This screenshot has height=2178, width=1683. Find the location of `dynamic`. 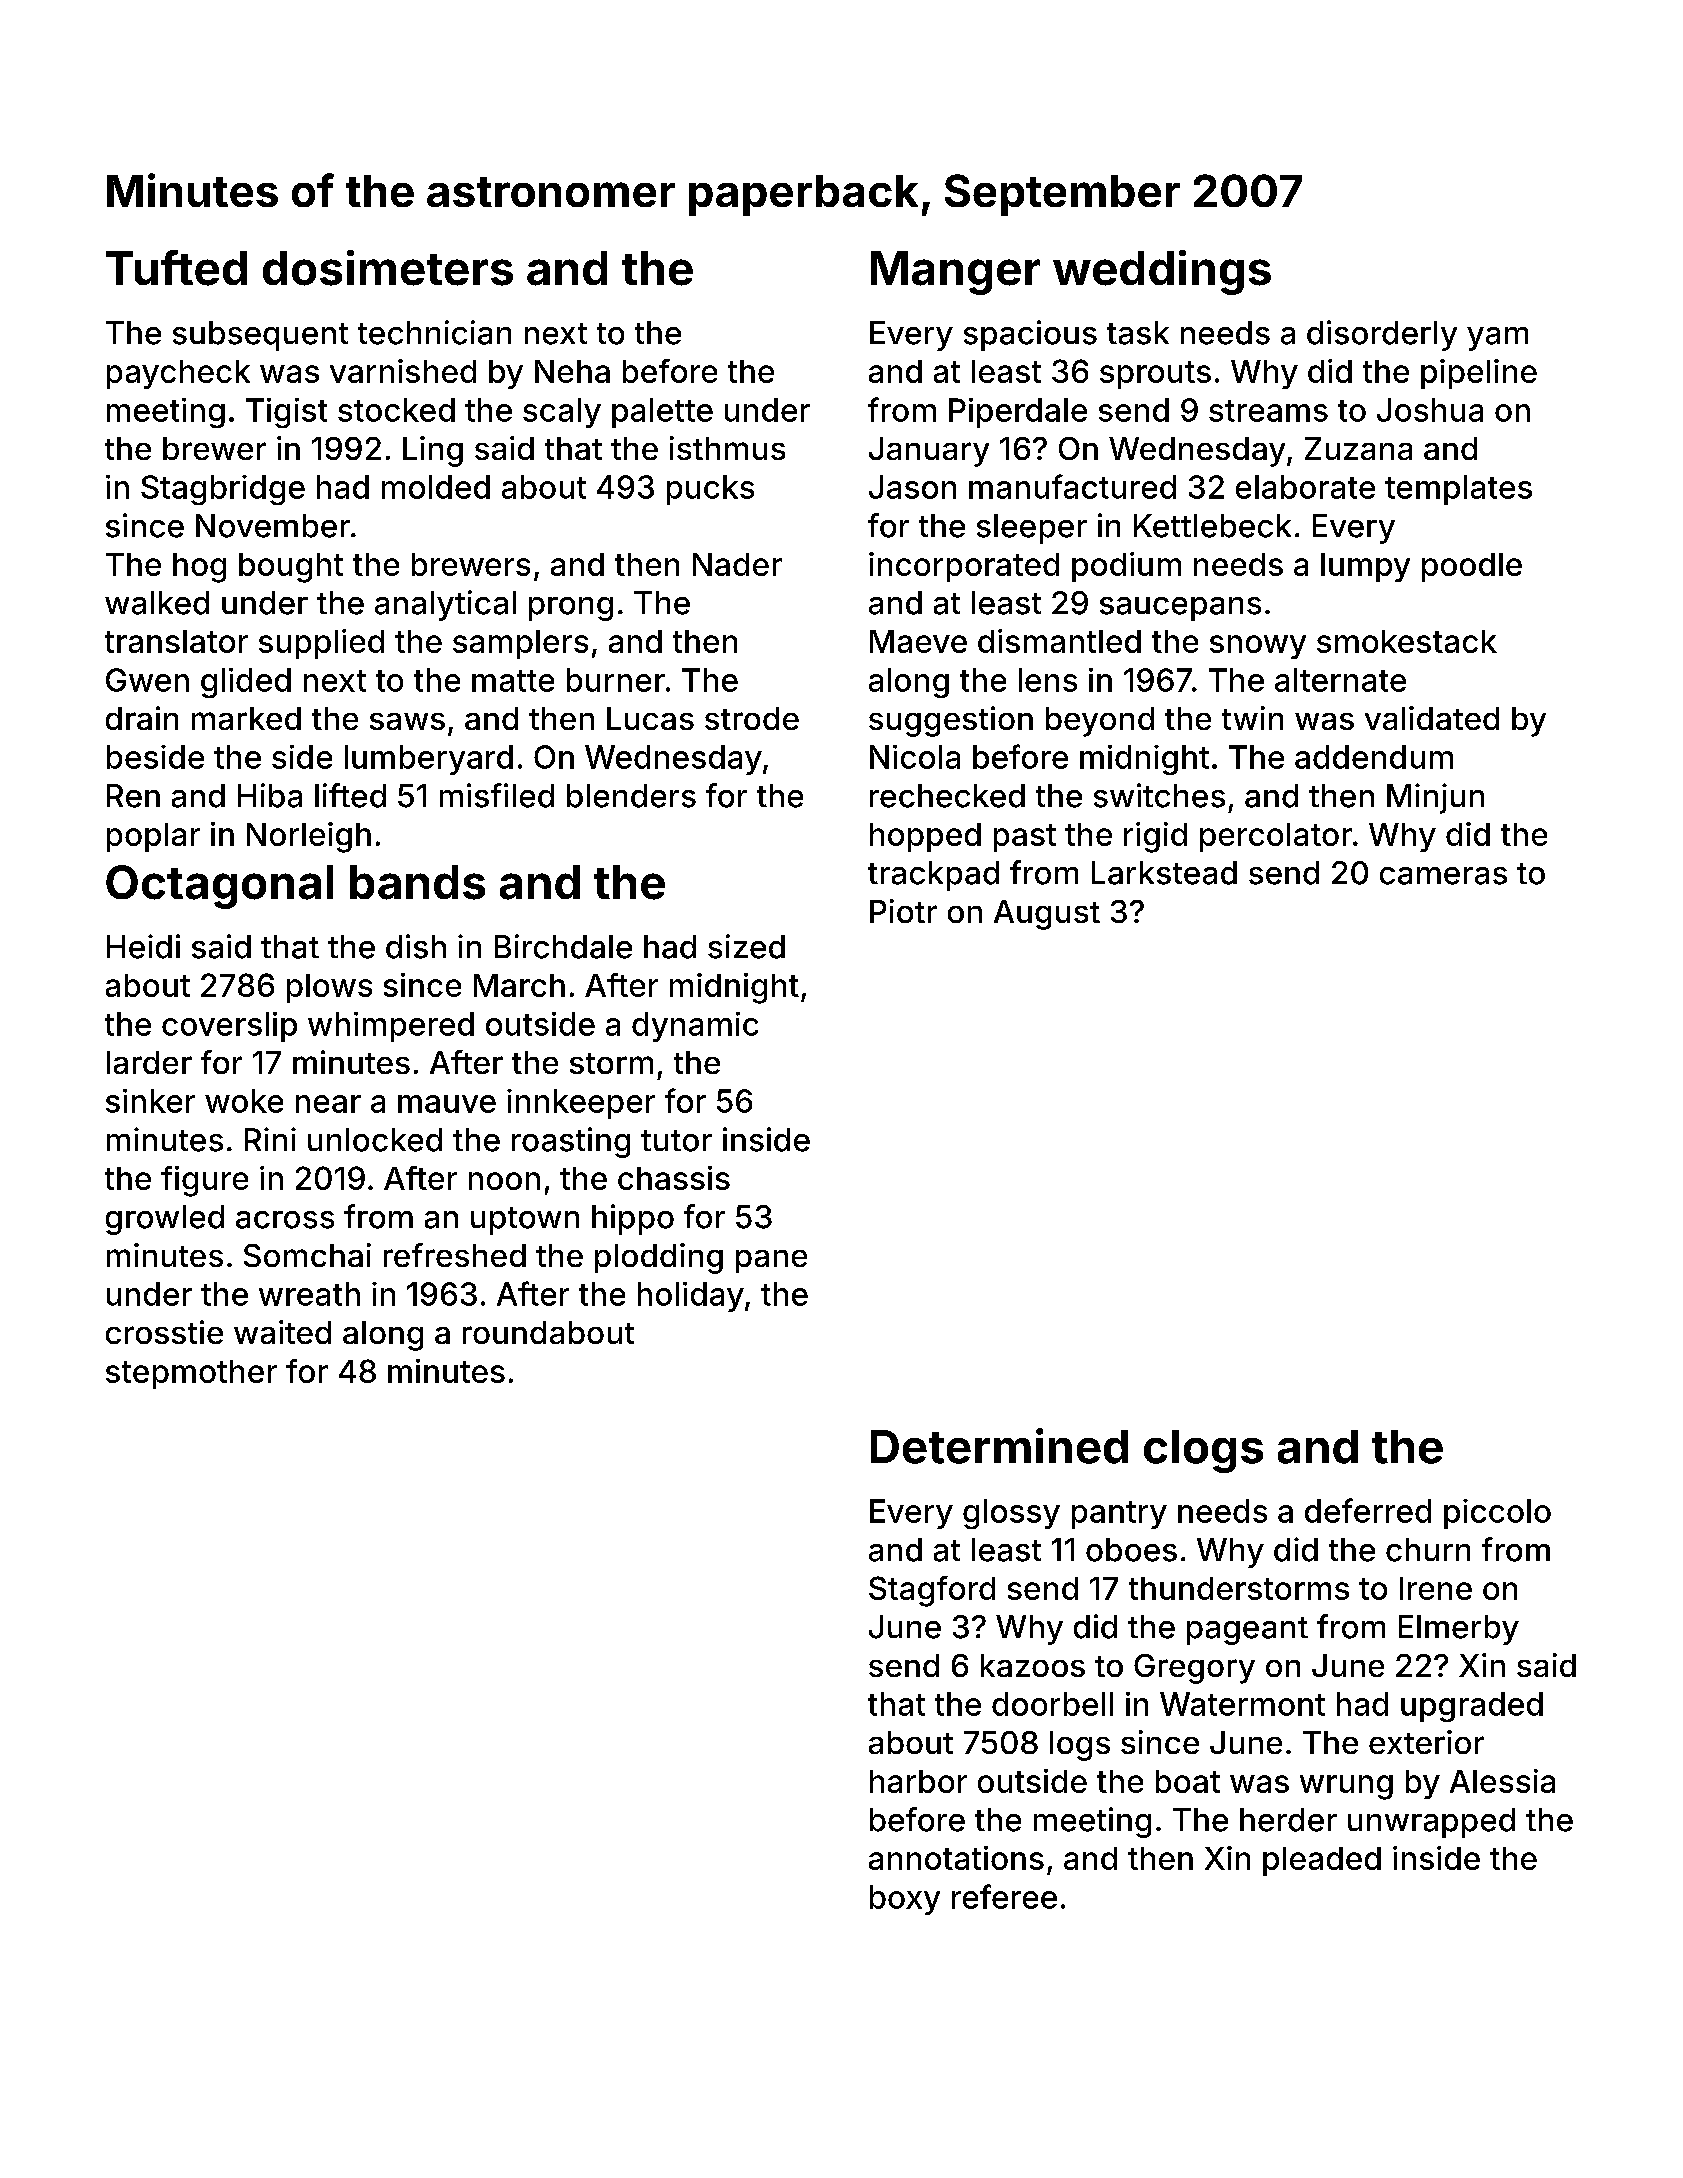

dynamic is located at coordinates (695, 1027).
